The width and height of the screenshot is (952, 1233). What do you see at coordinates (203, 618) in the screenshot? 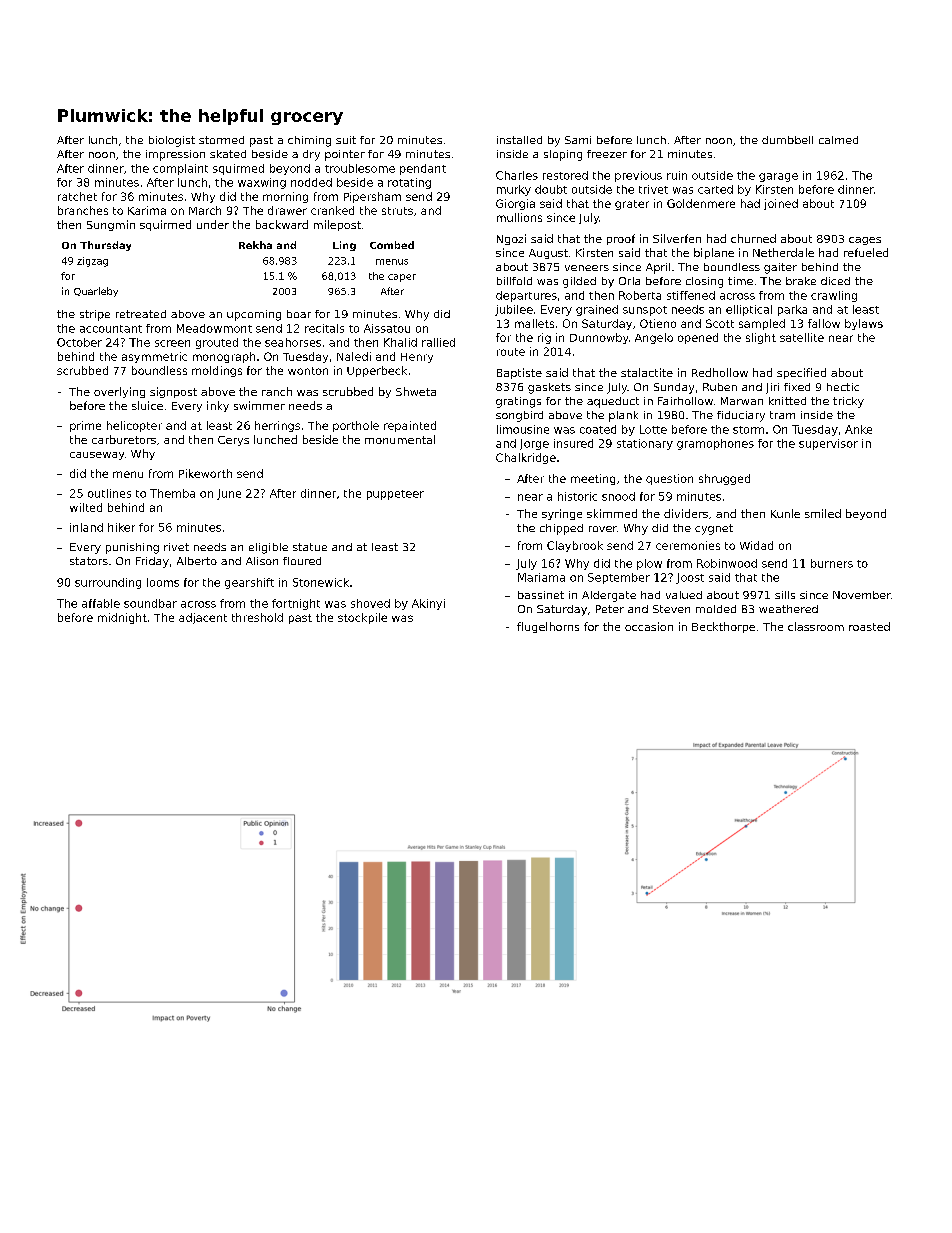
I see `adjacent` at bounding box center [203, 618].
